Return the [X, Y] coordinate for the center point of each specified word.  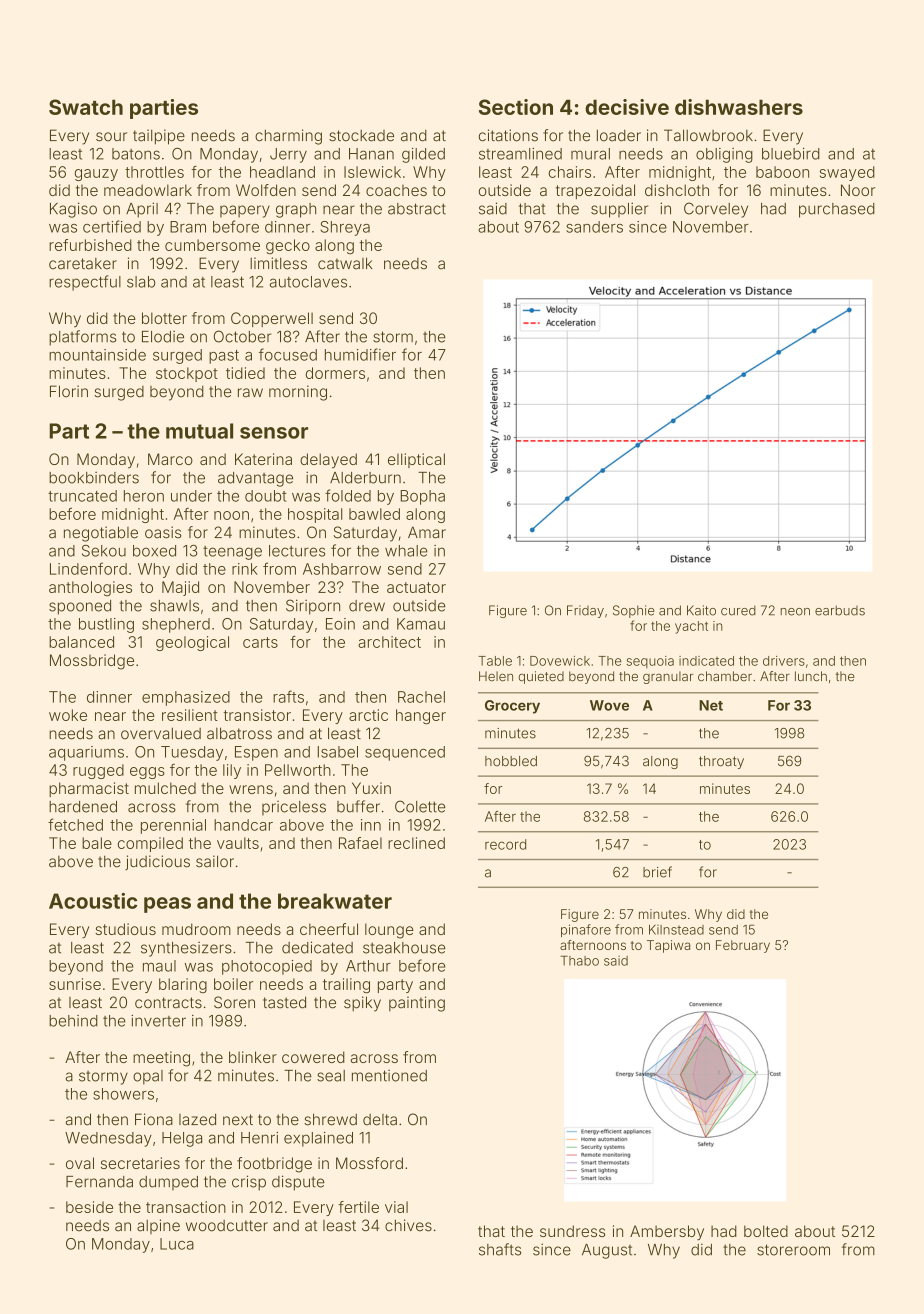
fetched [75, 824]
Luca [177, 1244]
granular [668, 677]
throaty [721, 762]
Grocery [512, 707]
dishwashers [739, 107]
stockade [361, 136]
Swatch [86, 107]
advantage [255, 479]
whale [406, 551]
